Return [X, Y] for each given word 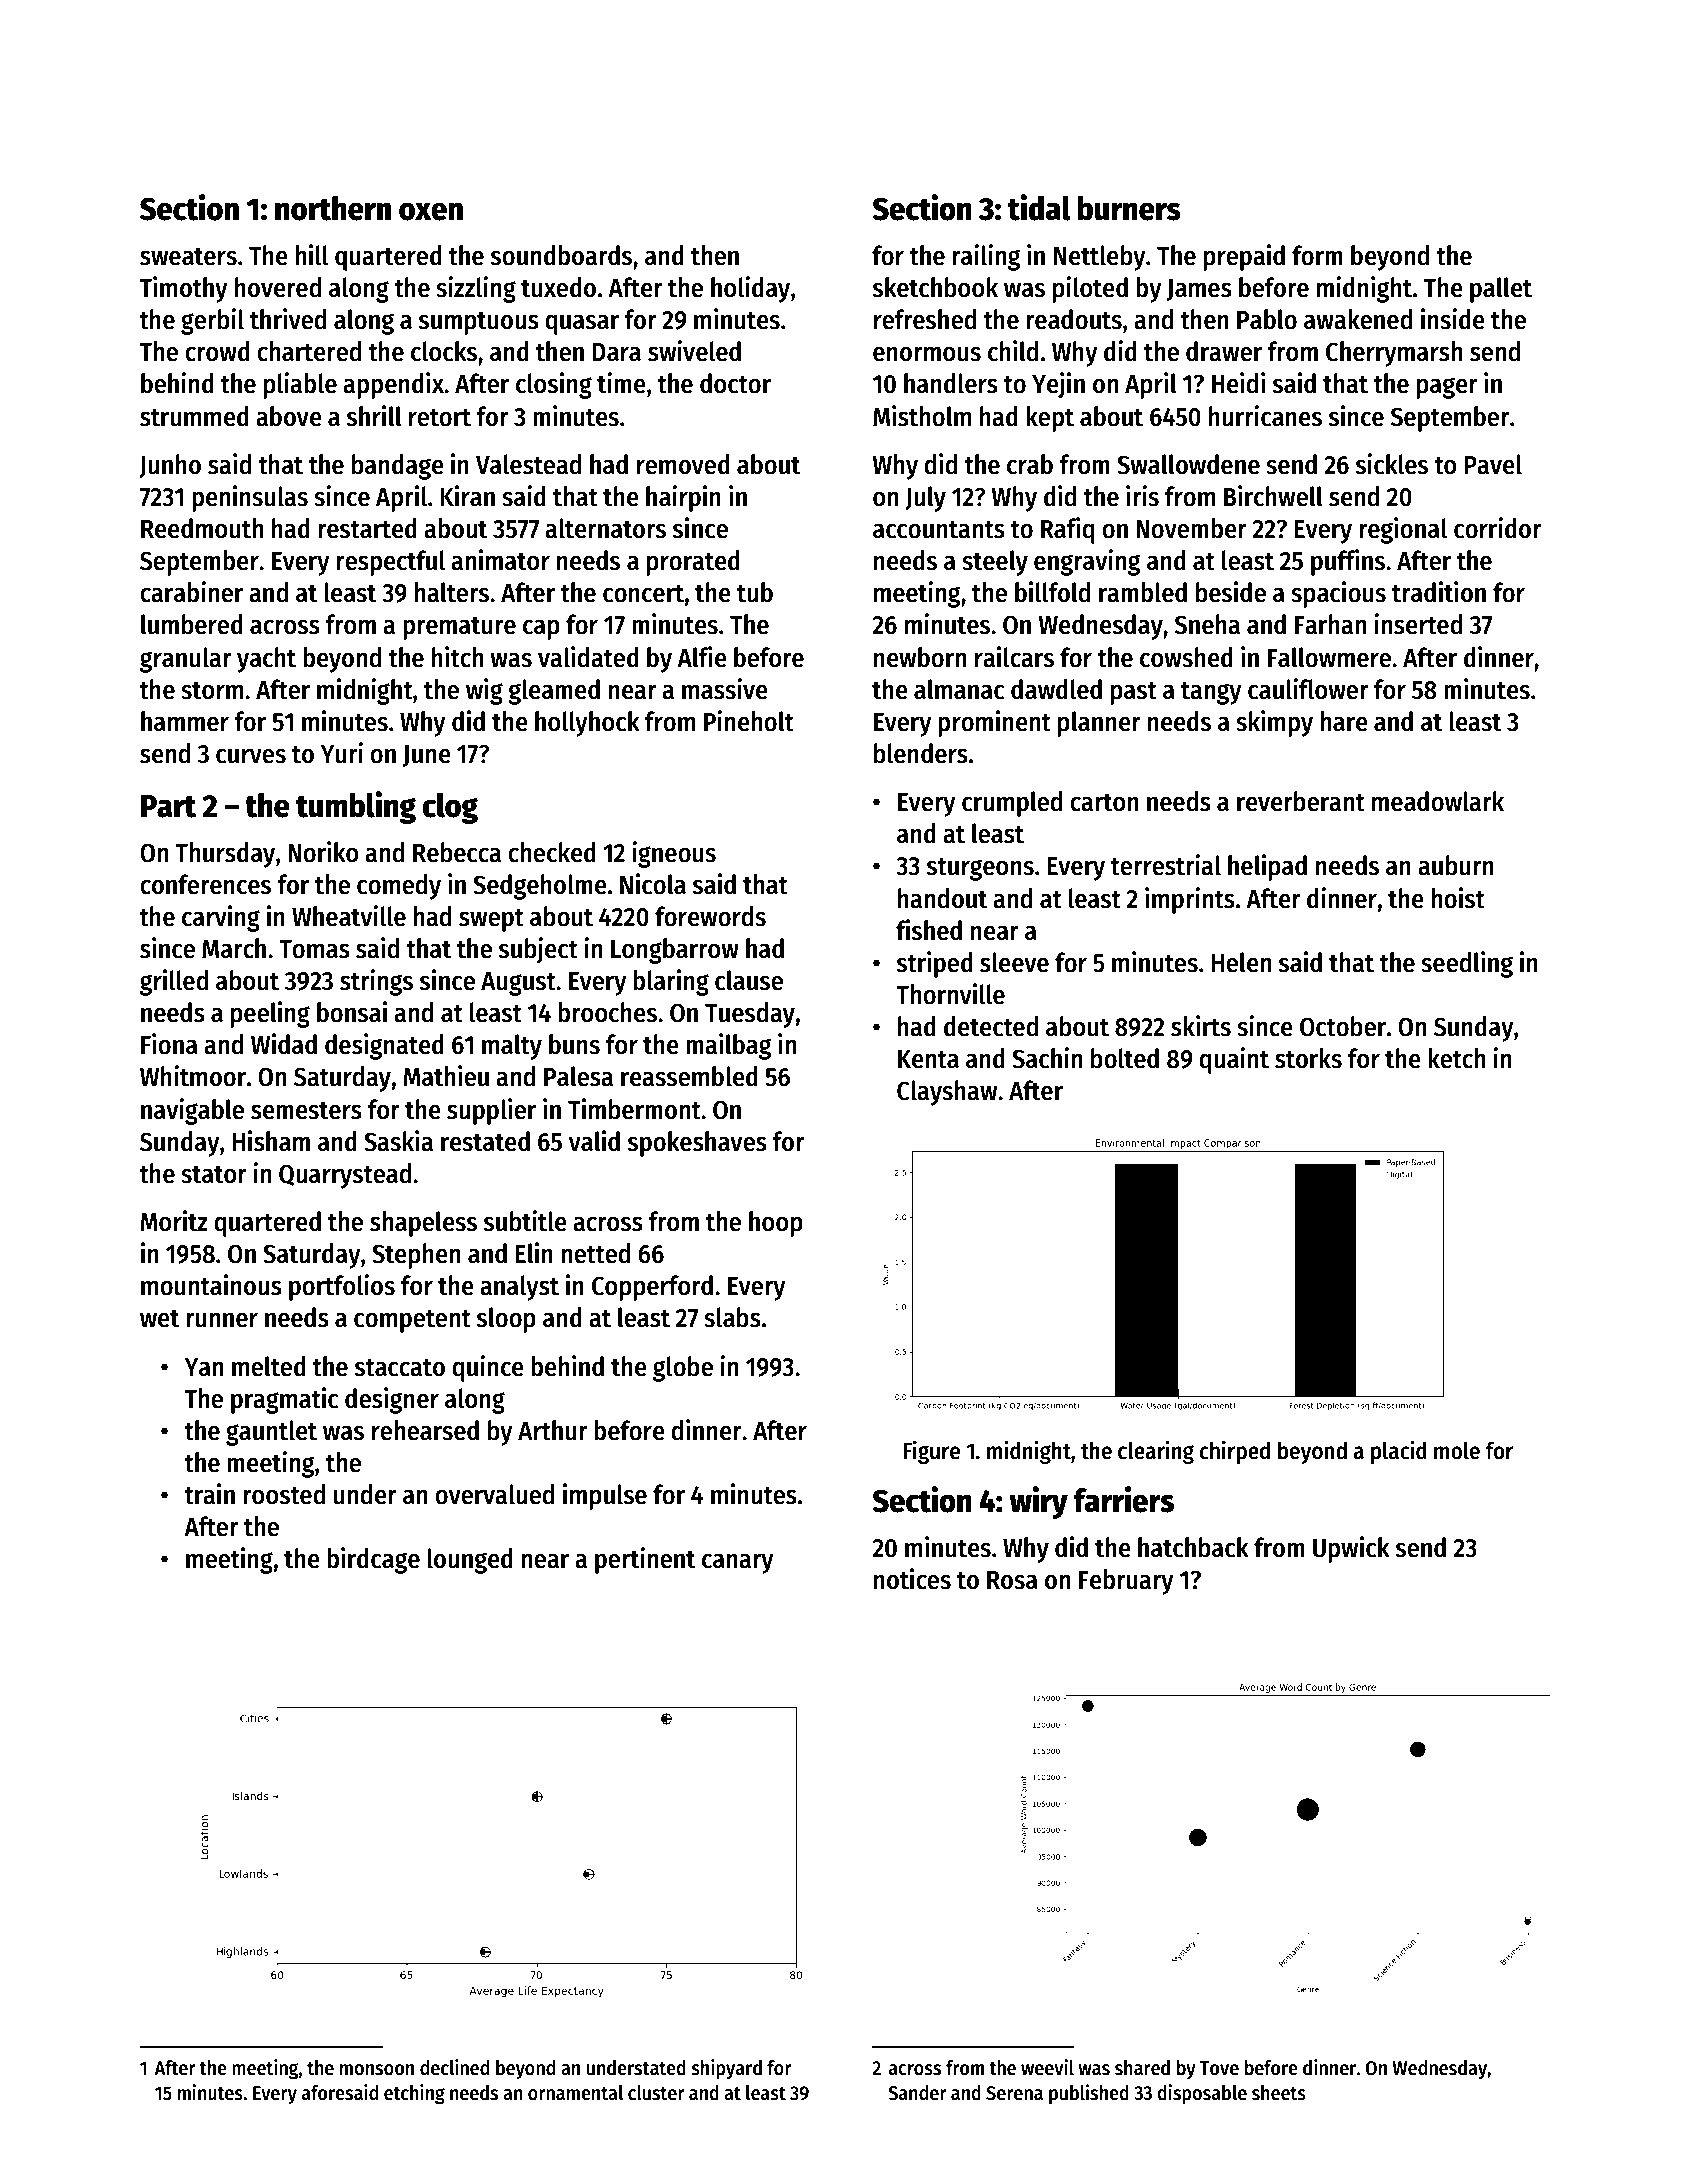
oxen [431, 211]
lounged [470, 1561]
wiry [1038, 1502]
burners [1129, 208]
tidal [1039, 207]
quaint [1234, 1060]
